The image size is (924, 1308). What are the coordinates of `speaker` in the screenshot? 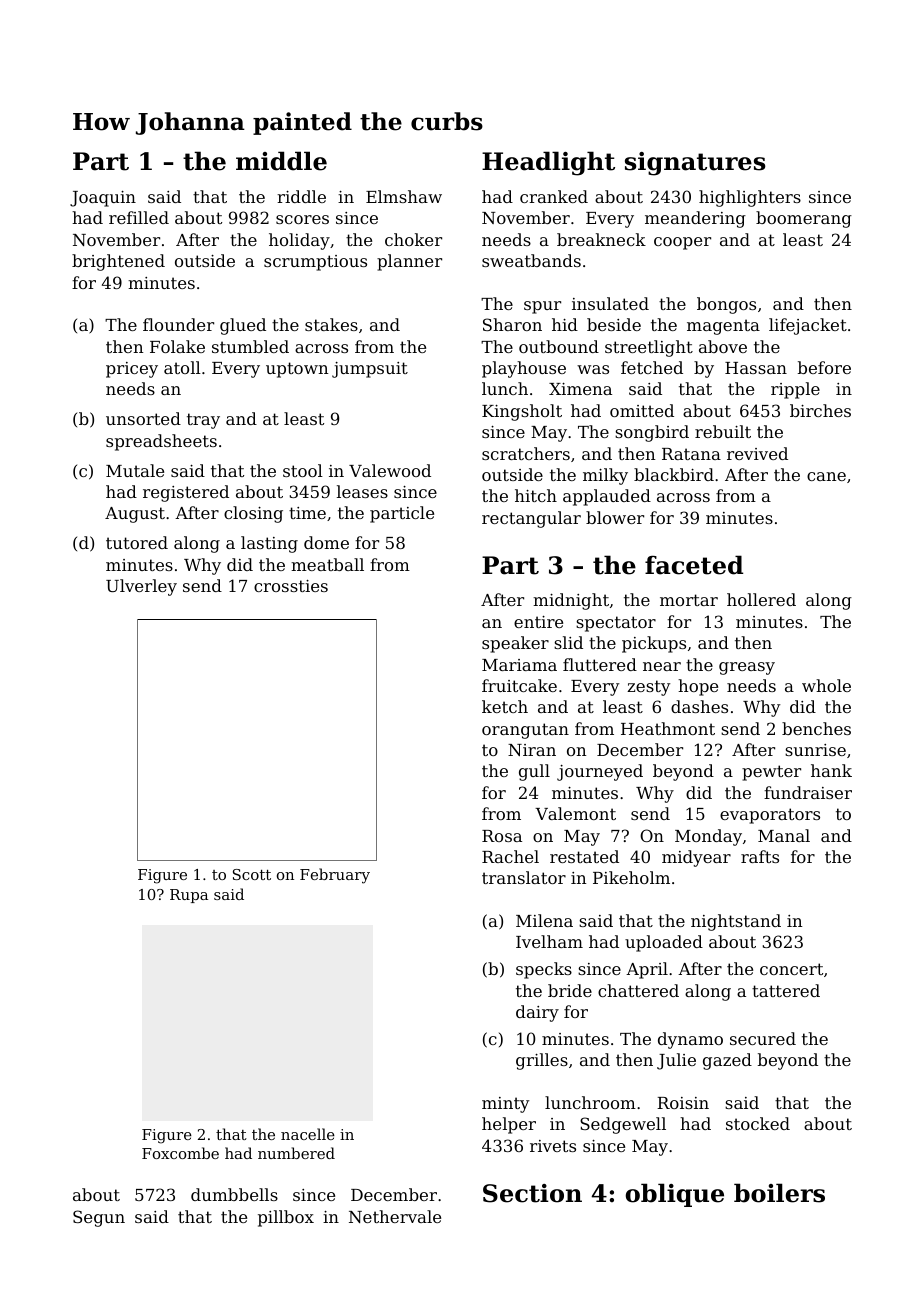 It's located at (515, 644).
